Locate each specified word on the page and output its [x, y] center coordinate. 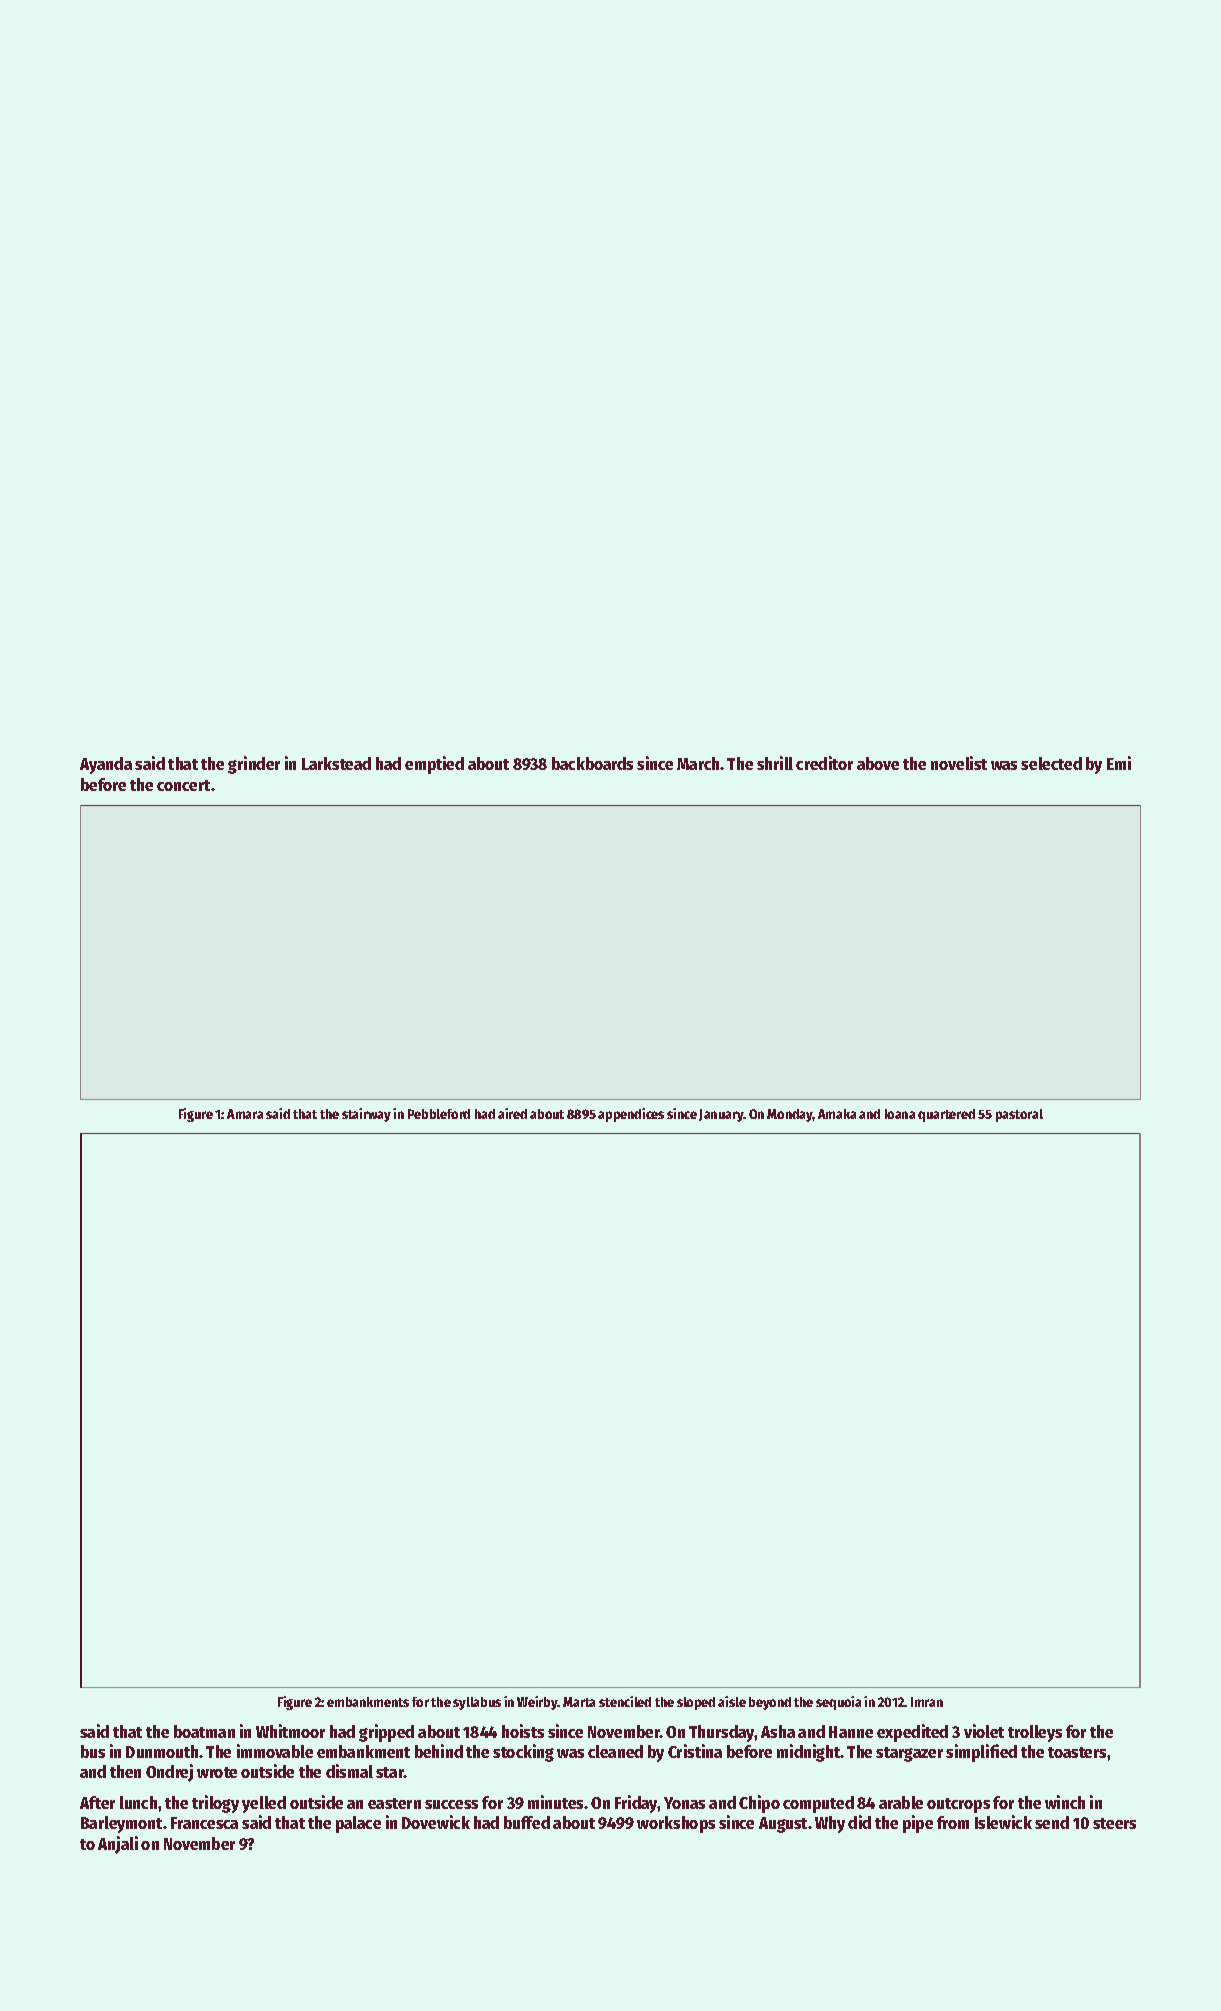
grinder [254, 765]
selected [1051, 763]
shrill [775, 763]
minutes [555, 1802]
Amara [245, 1114]
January [721, 1115]
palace [358, 1824]
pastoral [1019, 1115]
